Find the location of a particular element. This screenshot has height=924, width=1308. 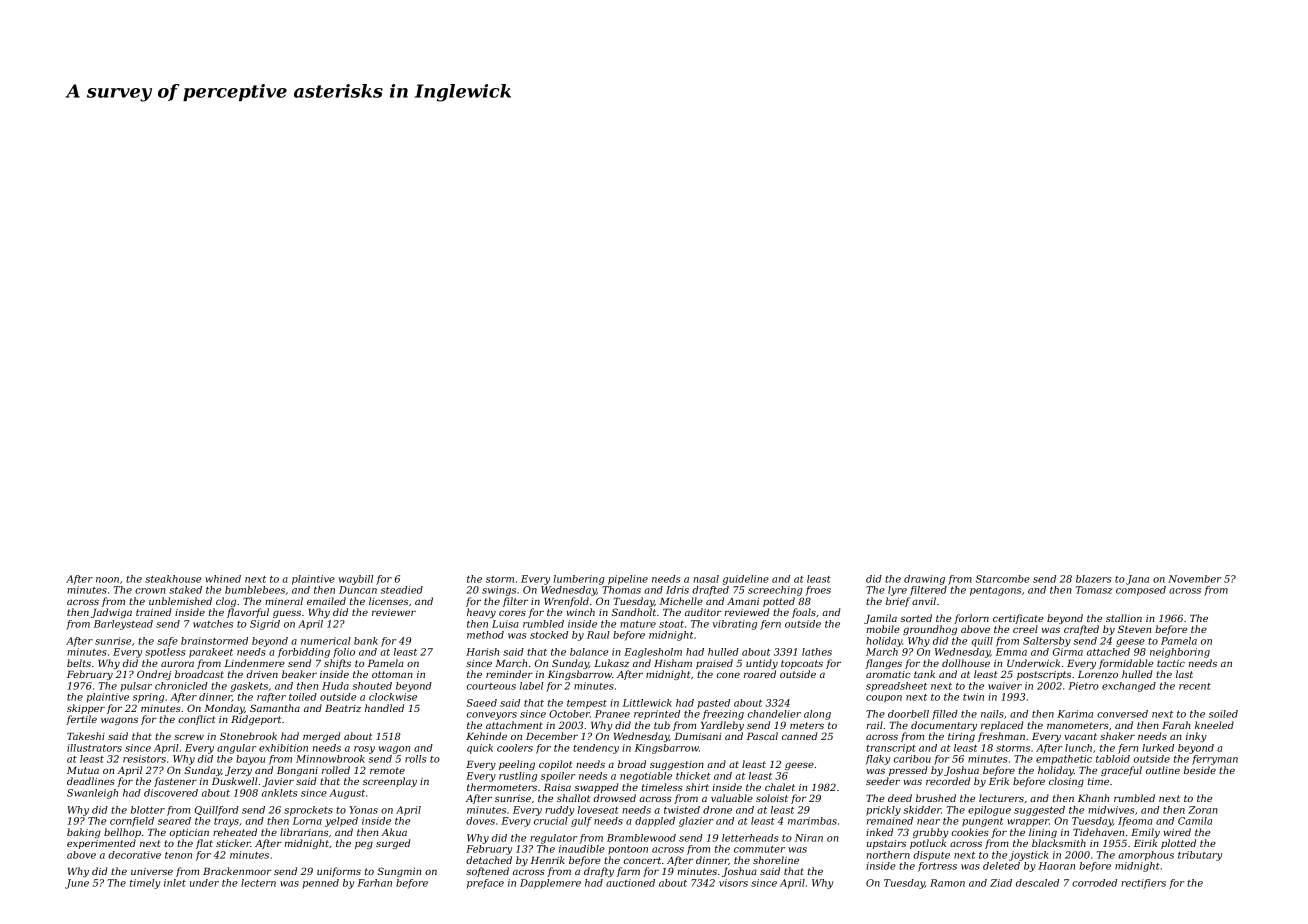

penned is located at coordinates (321, 884).
